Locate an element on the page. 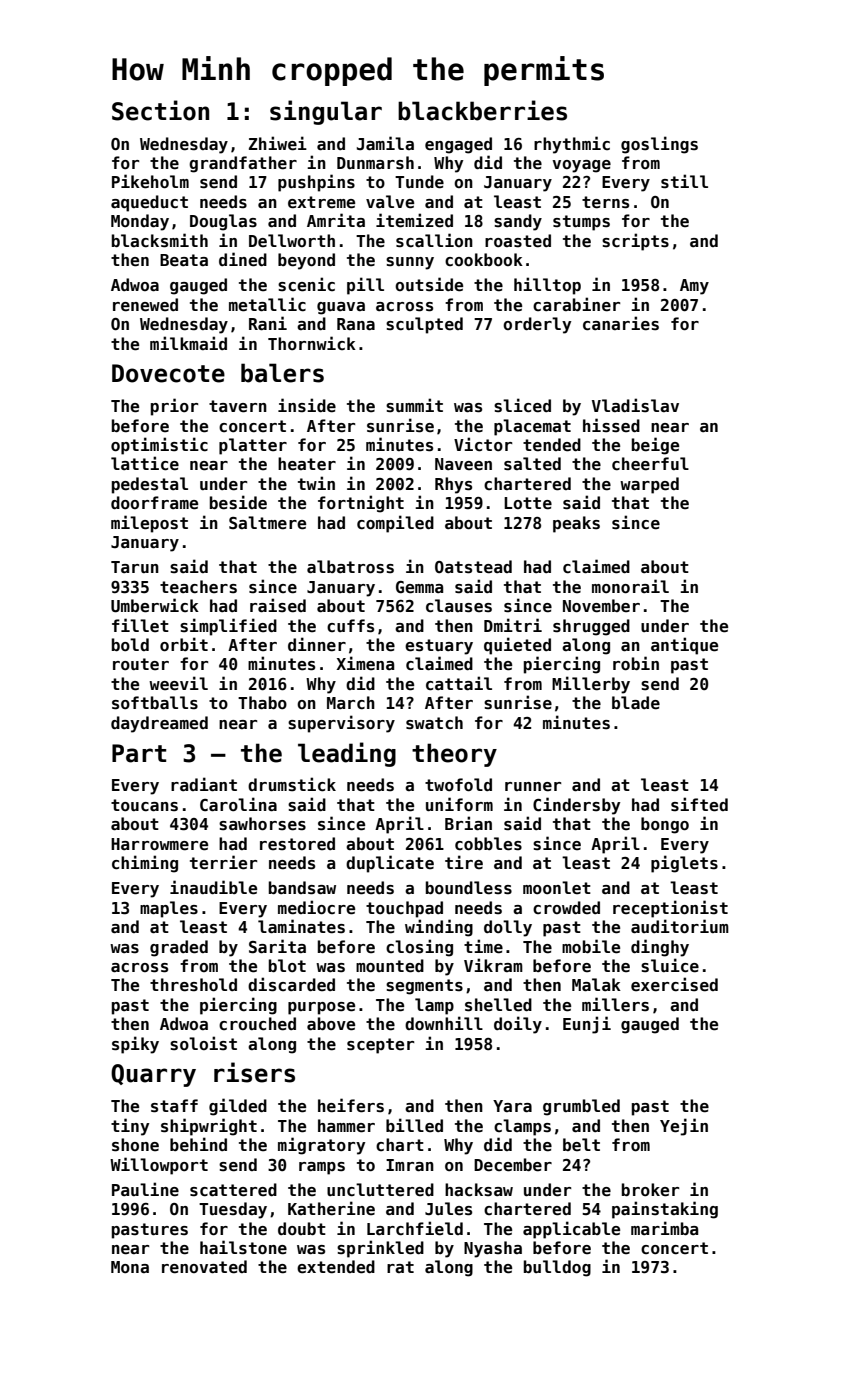  spiky is located at coordinates (135, 1045).
